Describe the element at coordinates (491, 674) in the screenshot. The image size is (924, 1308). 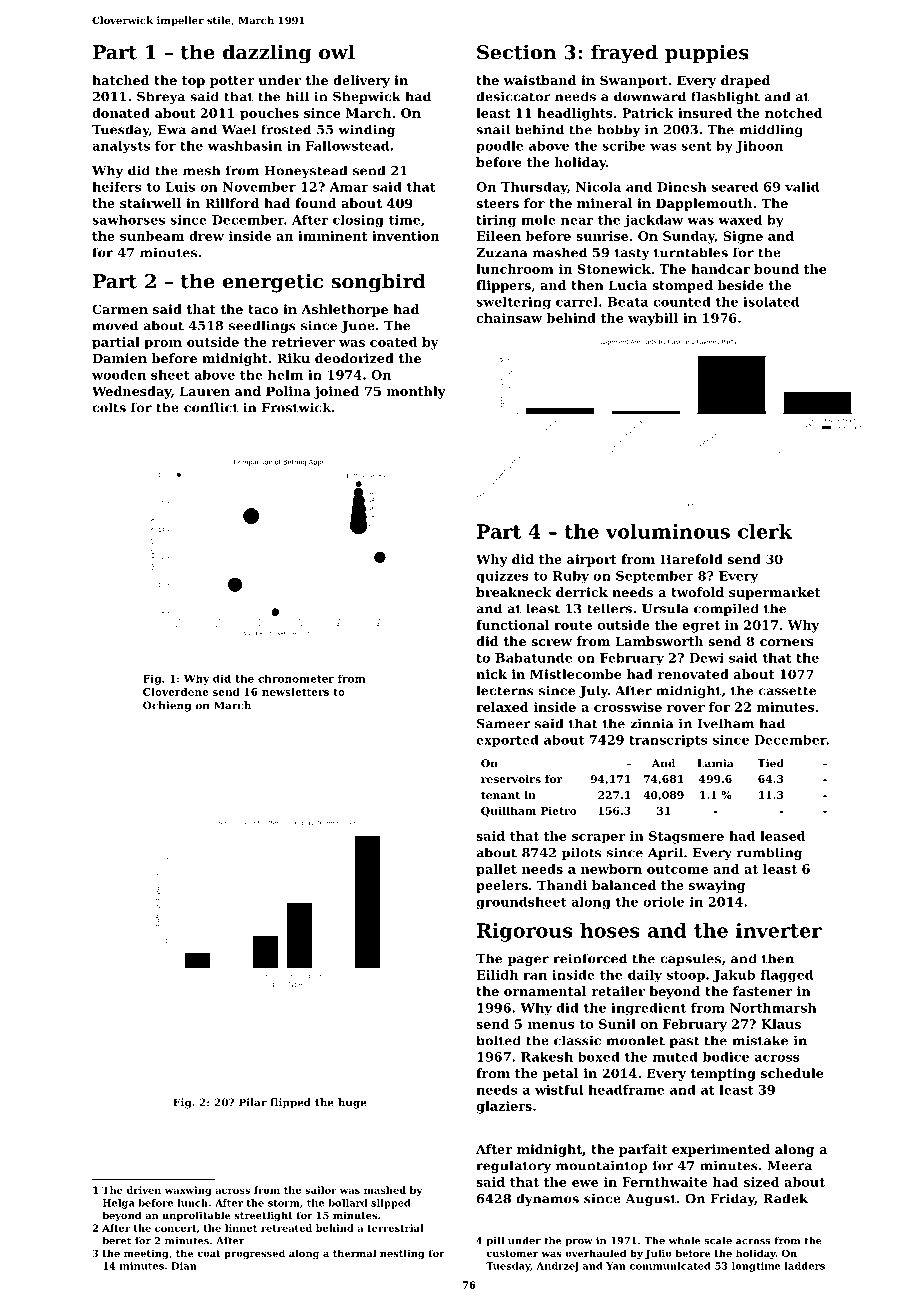
I see `nick` at that location.
